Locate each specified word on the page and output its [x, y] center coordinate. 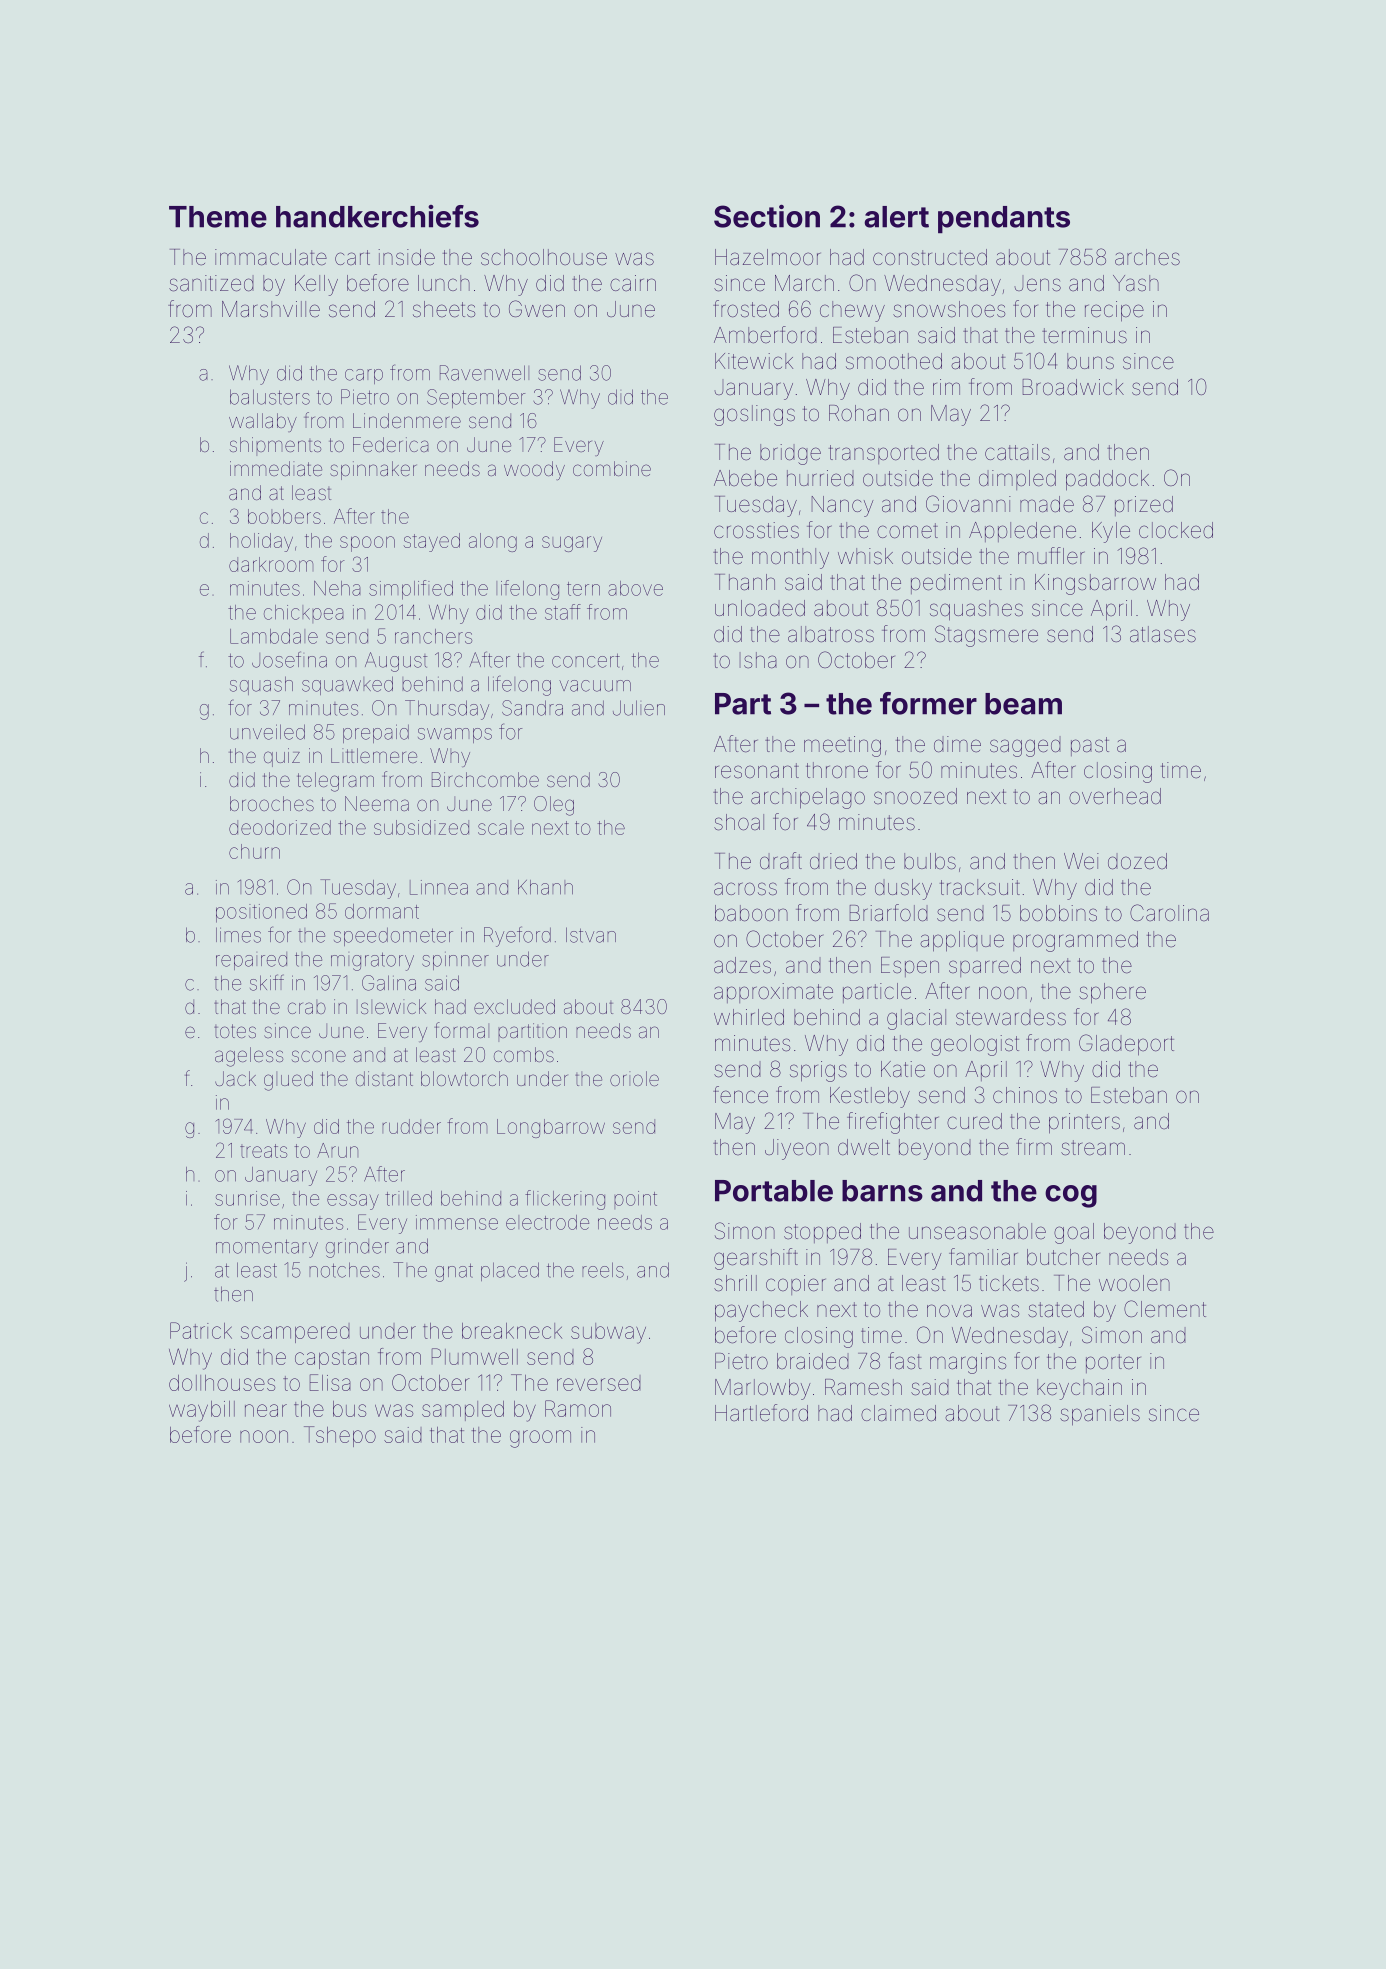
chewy [852, 311]
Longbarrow [551, 1128]
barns [882, 1191]
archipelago [808, 798]
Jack [235, 1078]
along [493, 542]
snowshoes [949, 309]
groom [540, 1439]
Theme [218, 217]
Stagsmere [986, 636]
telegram [335, 782]
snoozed [915, 796]
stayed [432, 542]
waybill [202, 1411]
